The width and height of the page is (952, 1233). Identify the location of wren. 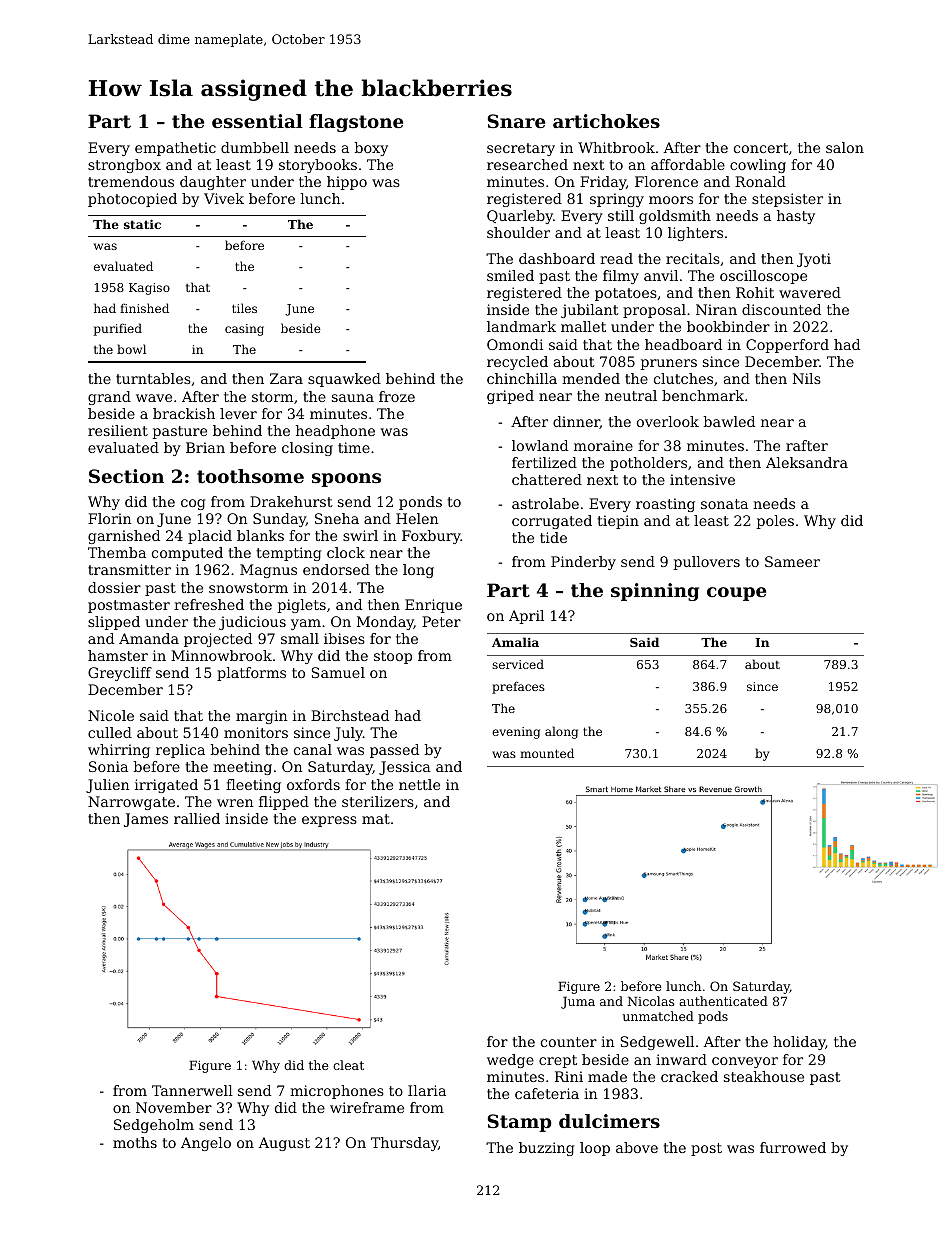
(235, 803).
